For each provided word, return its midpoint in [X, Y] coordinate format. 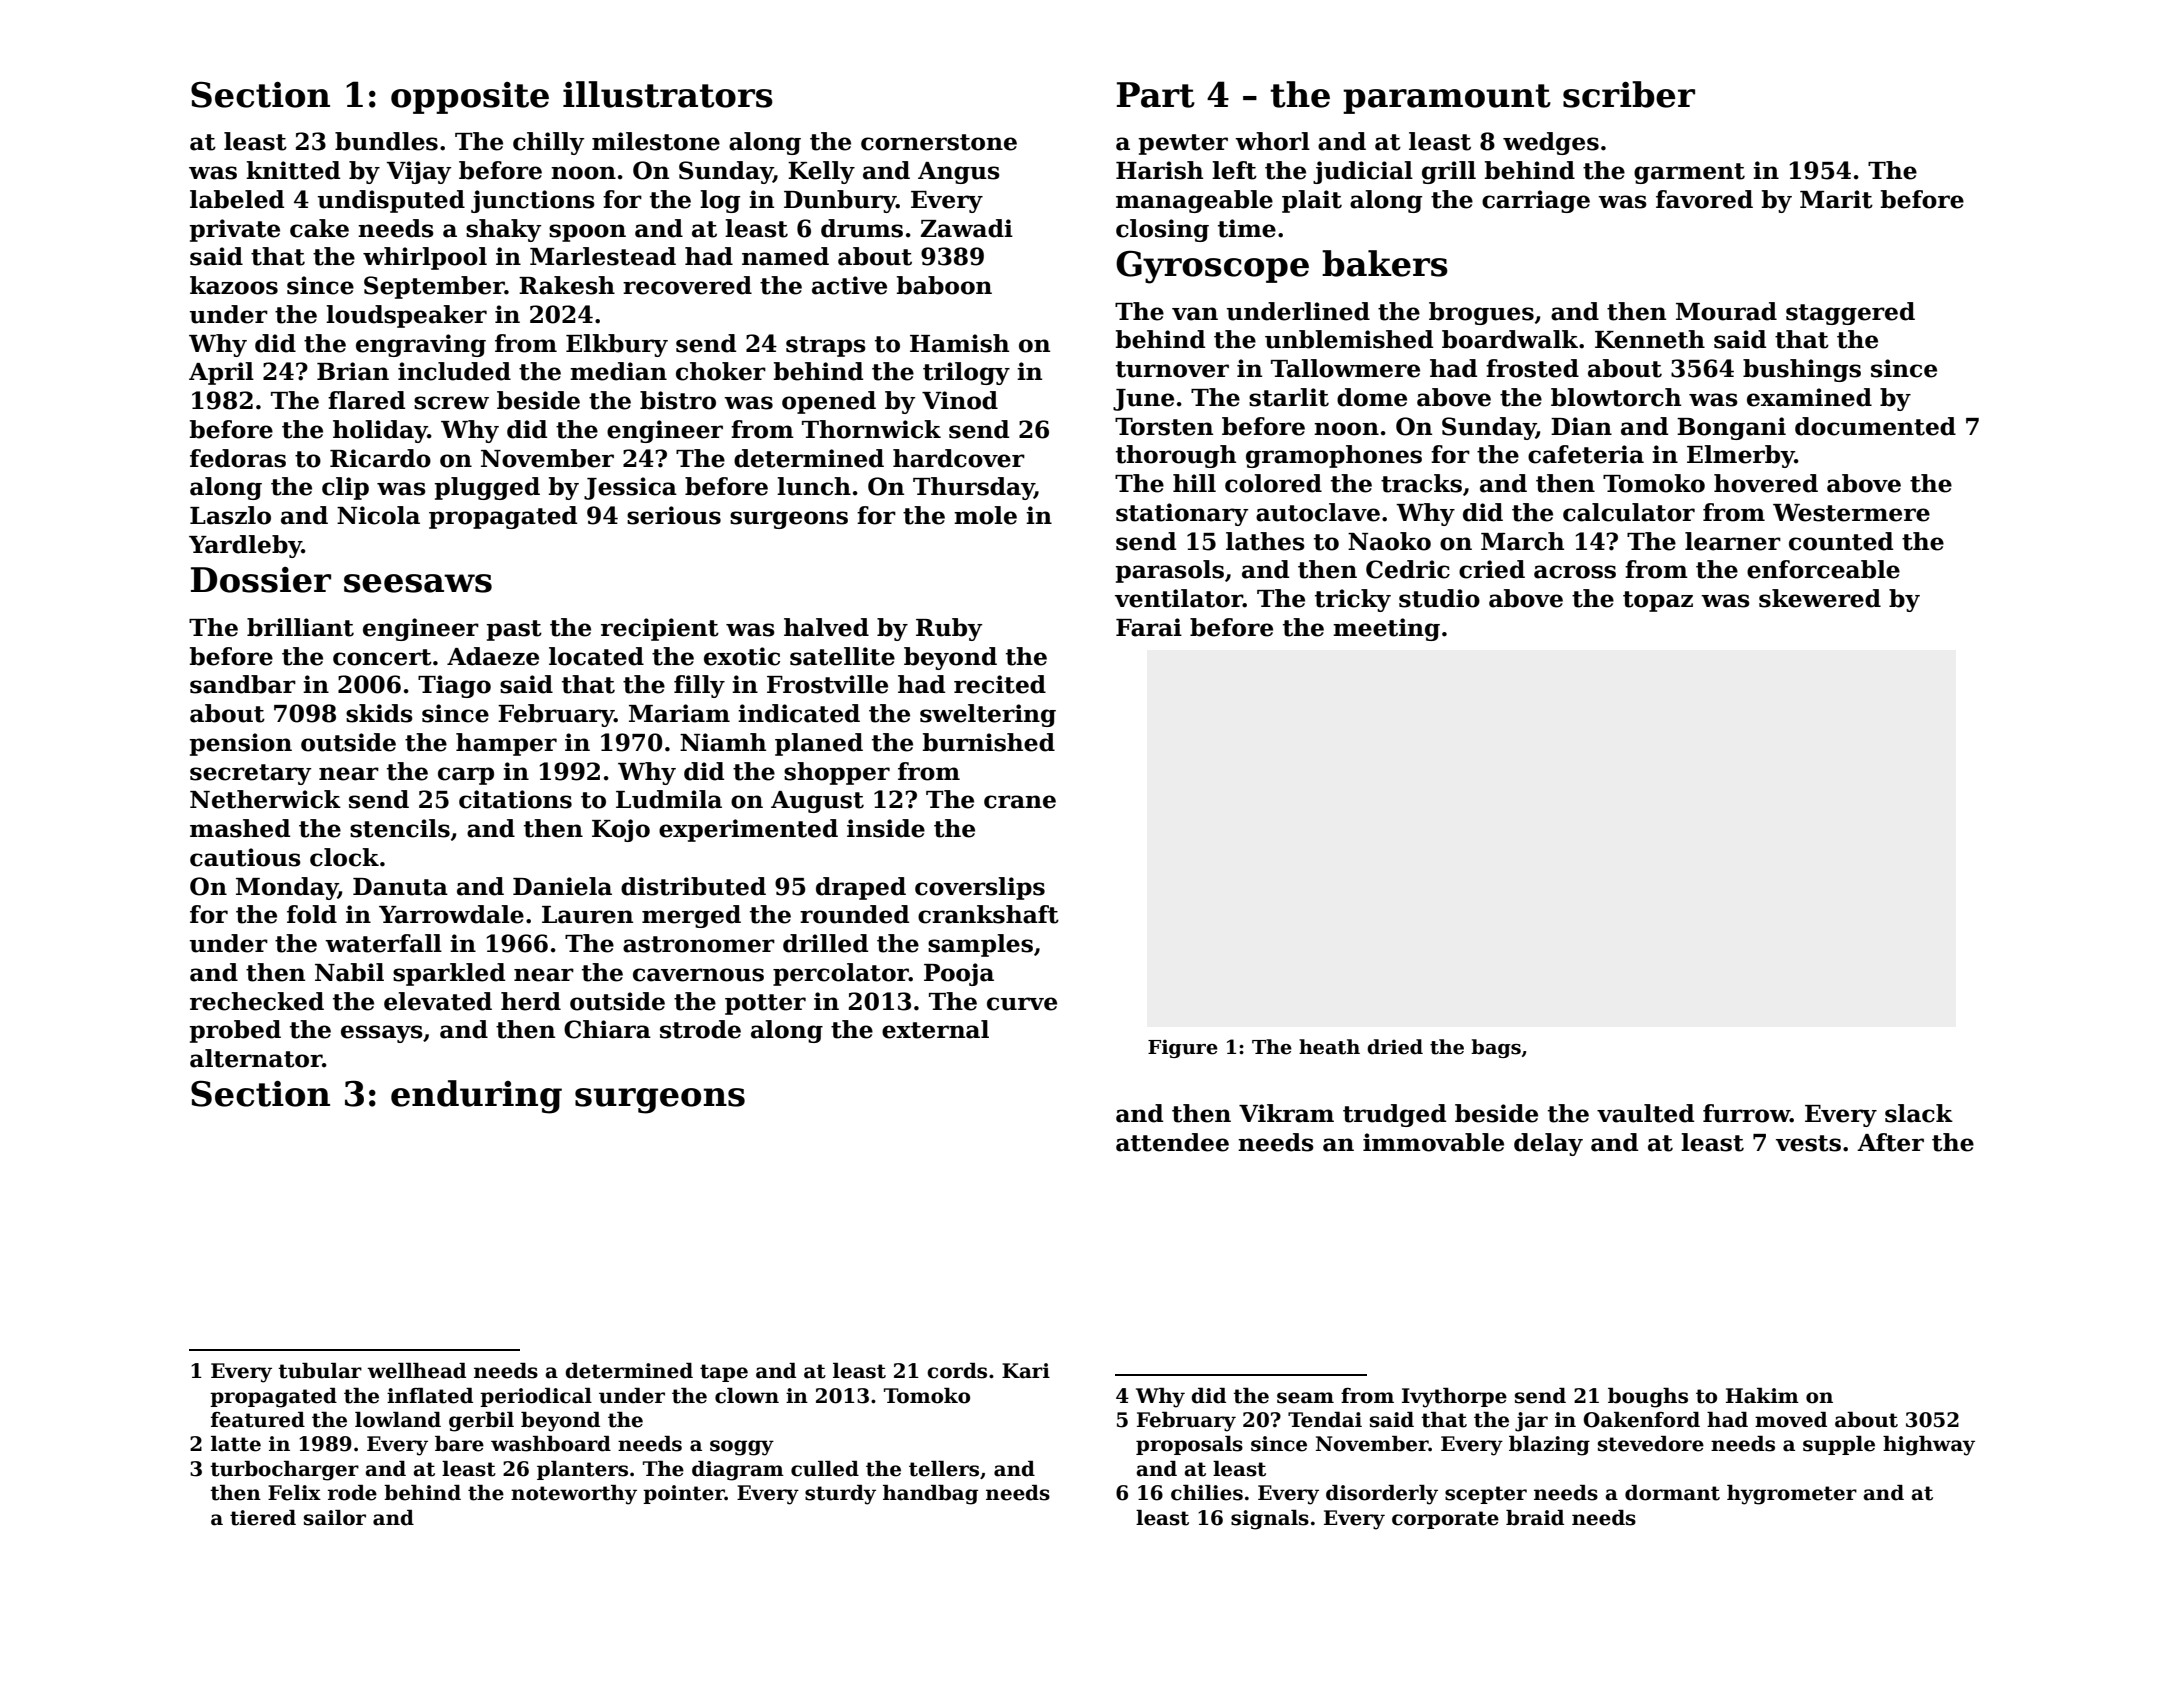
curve [1022, 1004]
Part [1156, 95]
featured [258, 1420]
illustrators [668, 94]
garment [1689, 173]
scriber [1629, 94]
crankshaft [988, 914]
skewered [1820, 598]
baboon [944, 285]
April [221, 373]
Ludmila [669, 799]
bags [1496, 1048]
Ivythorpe [1454, 1398]
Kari [1026, 1371]
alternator [256, 1058]
